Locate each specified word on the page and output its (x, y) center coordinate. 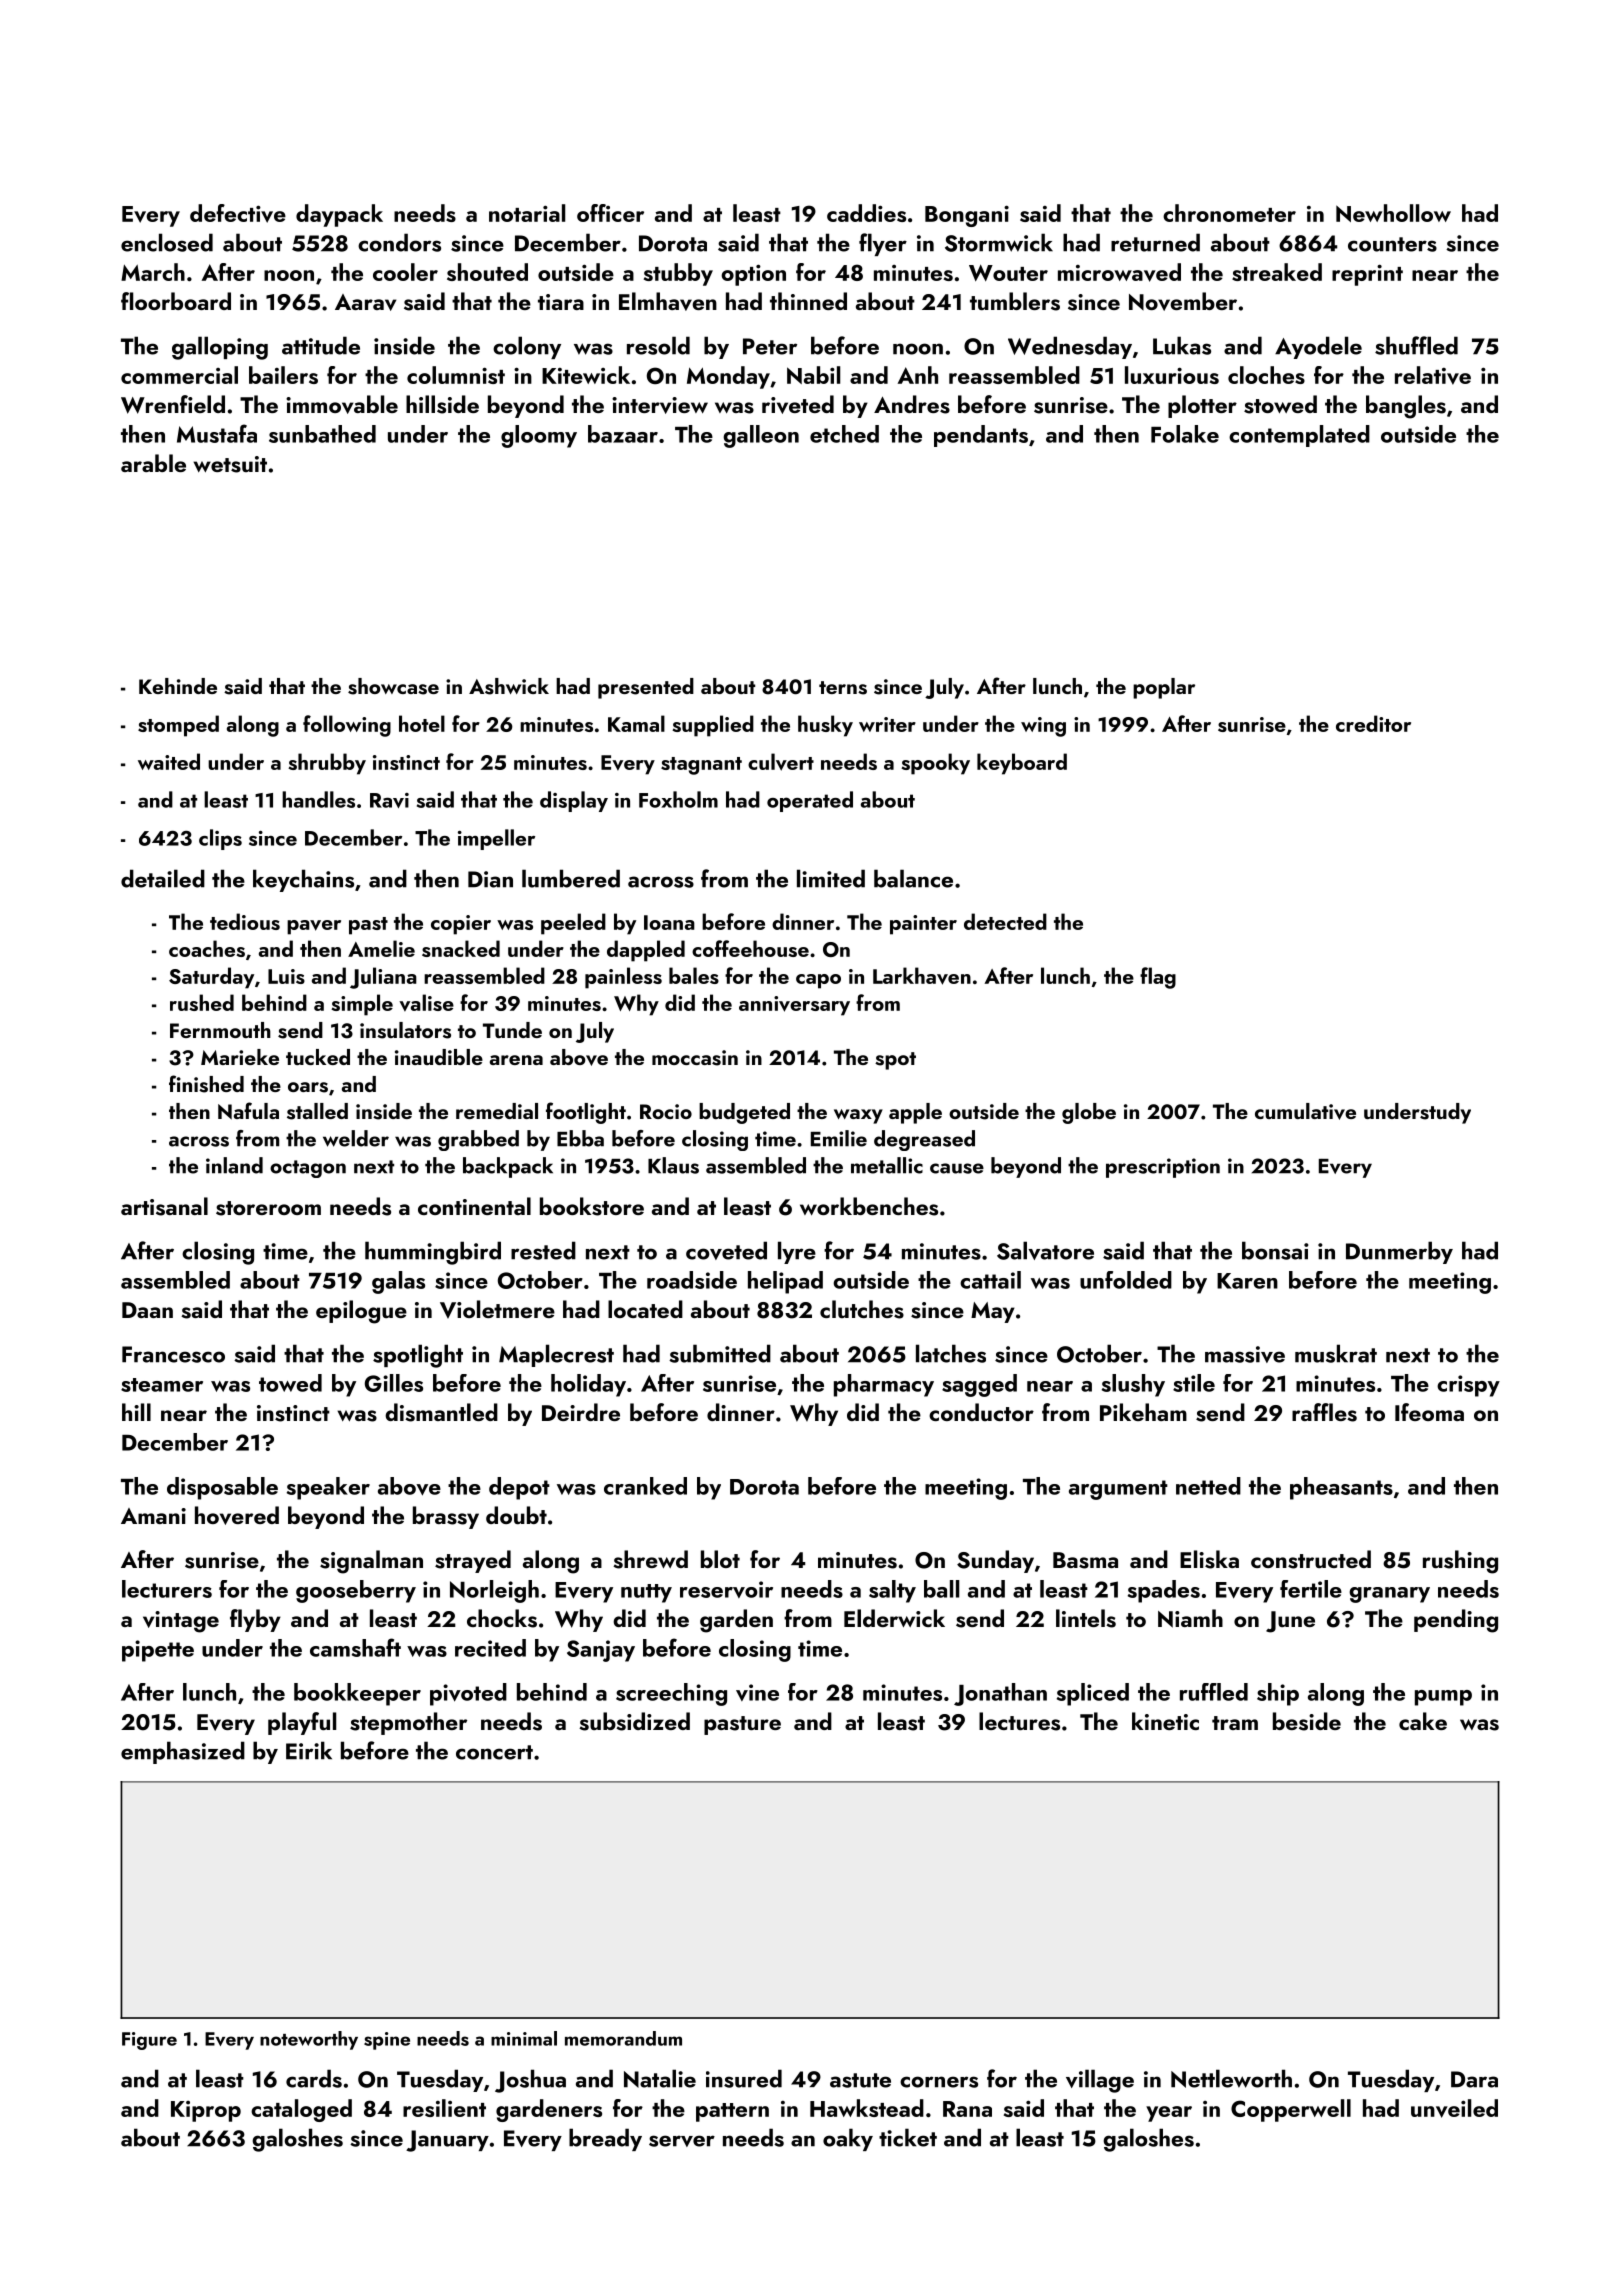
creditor (1373, 723)
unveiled (1454, 2108)
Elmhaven (668, 301)
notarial (527, 213)
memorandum (623, 2038)
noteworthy (309, 2040)
